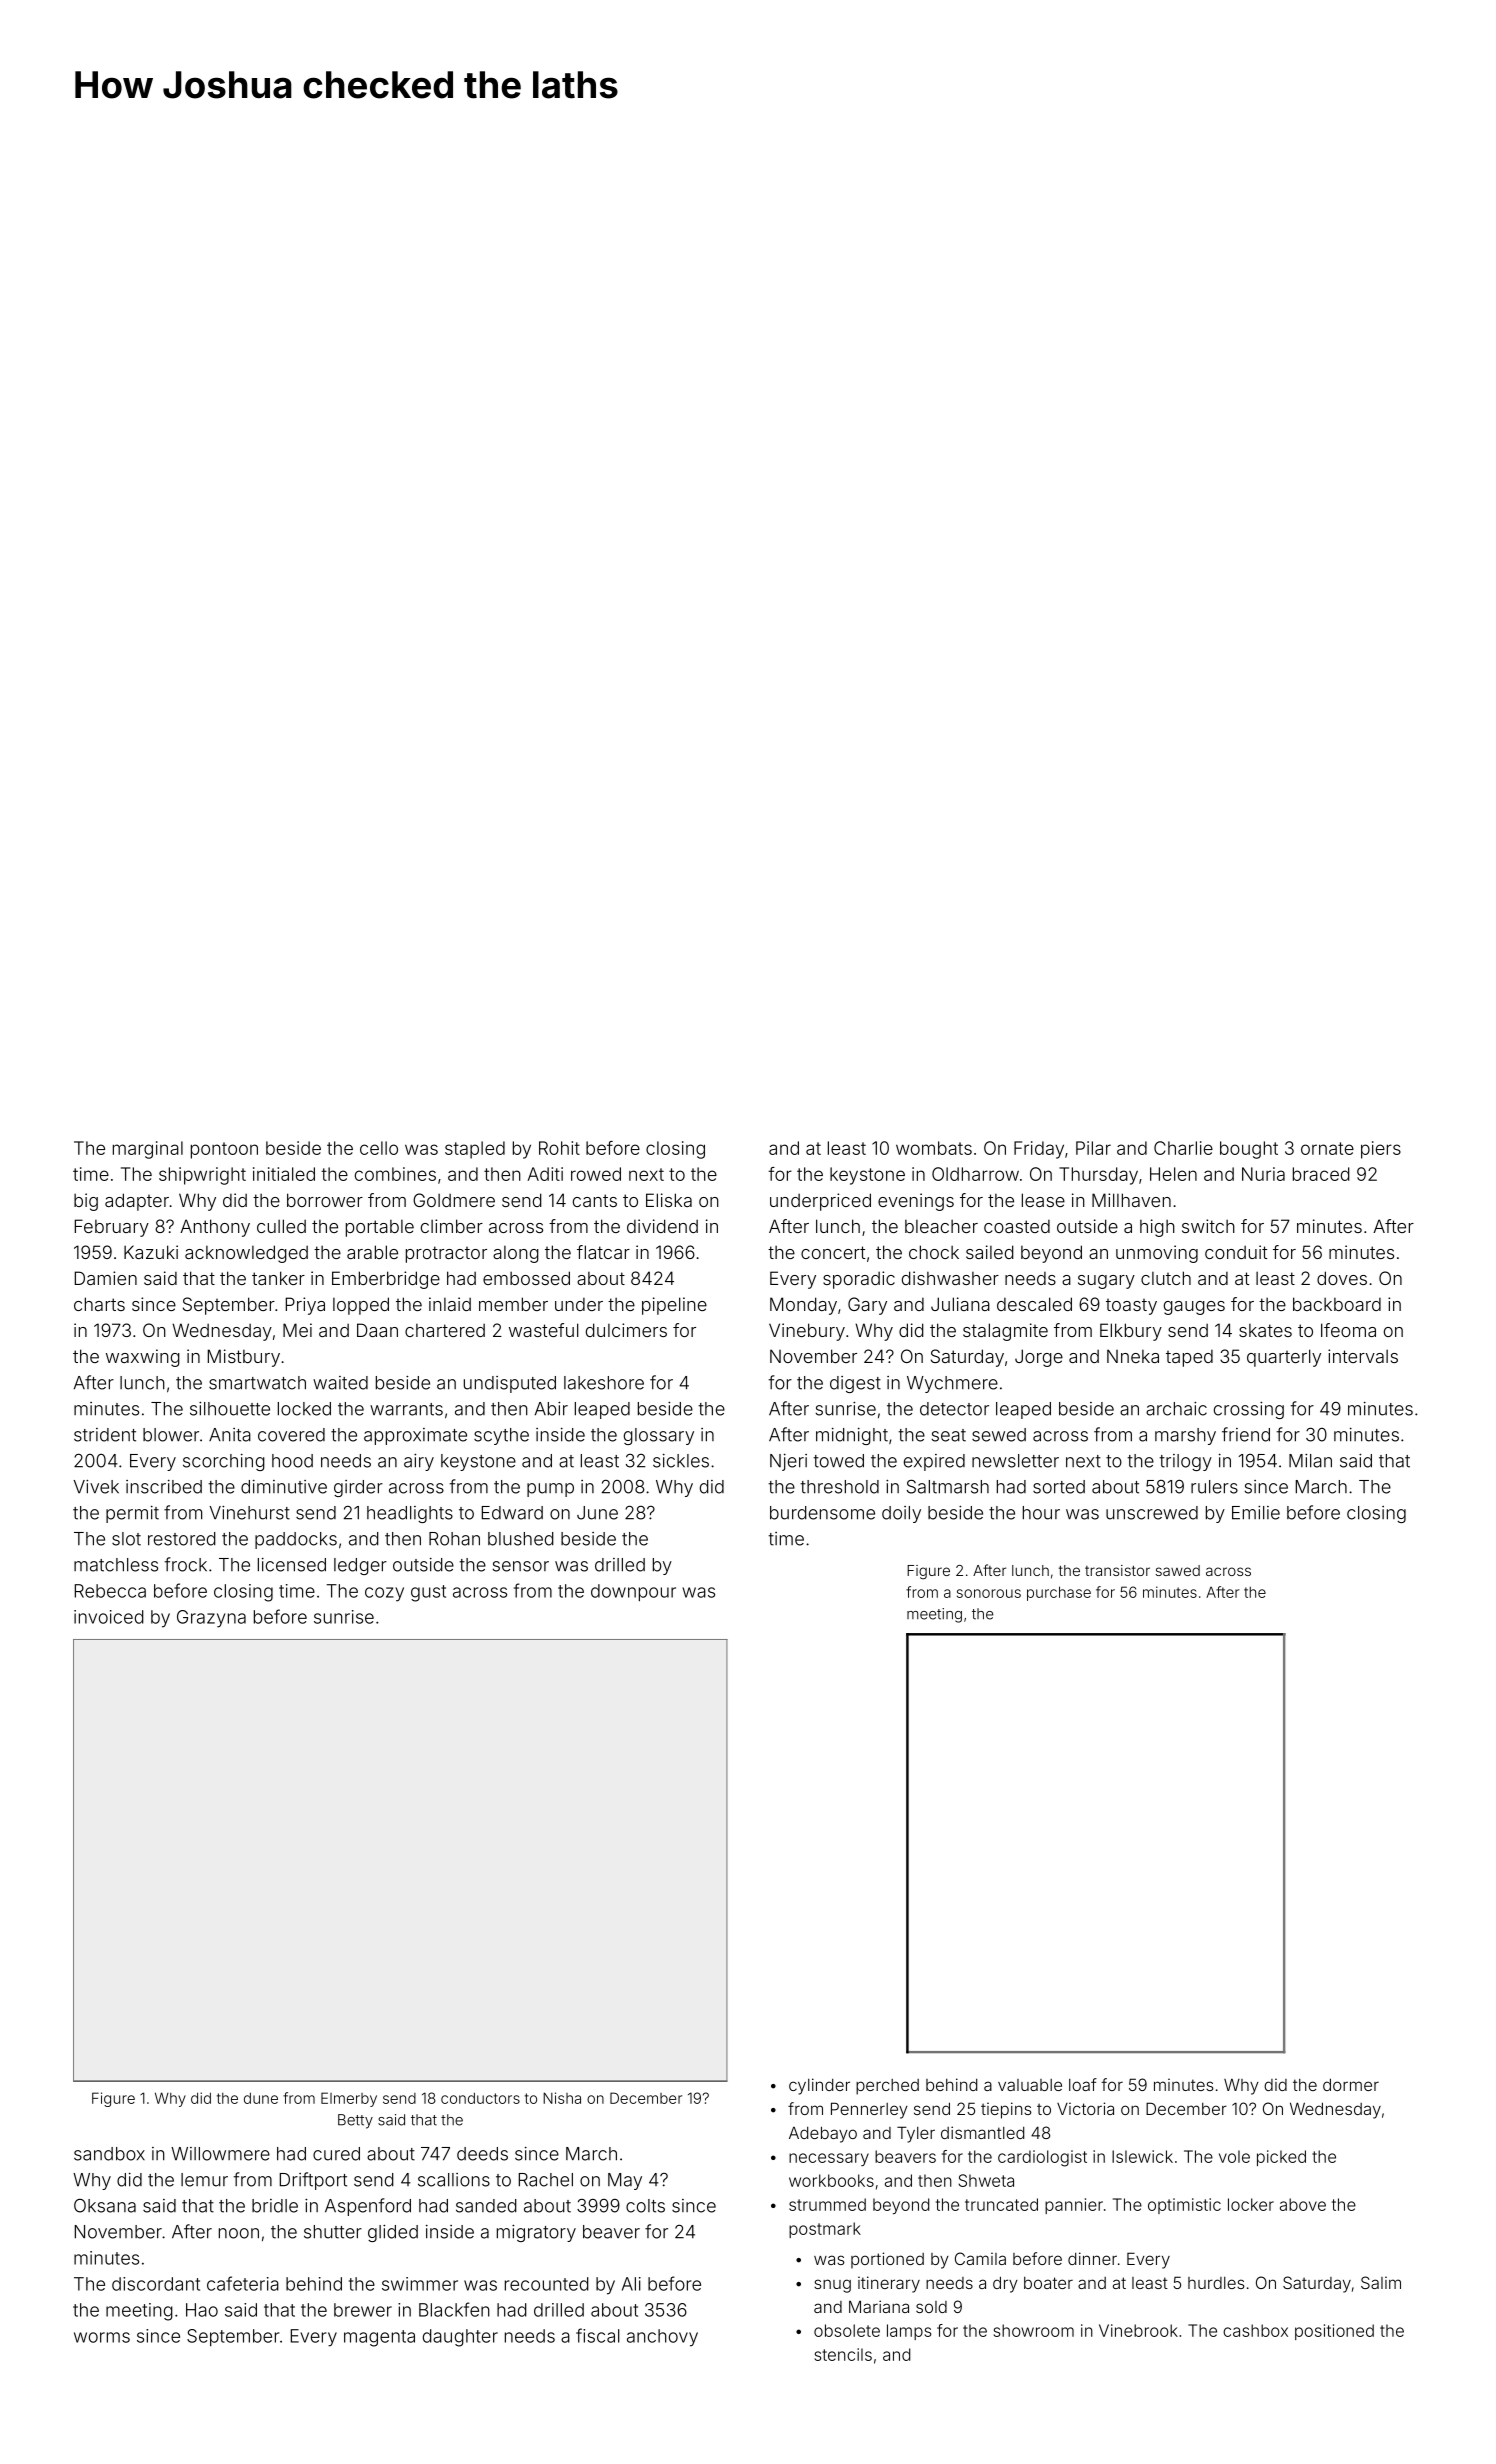 The height and width of the page is (2464, 1496). Describe the element at coordinates (109, 1617) in the page. I see `invoiced` at that location.
